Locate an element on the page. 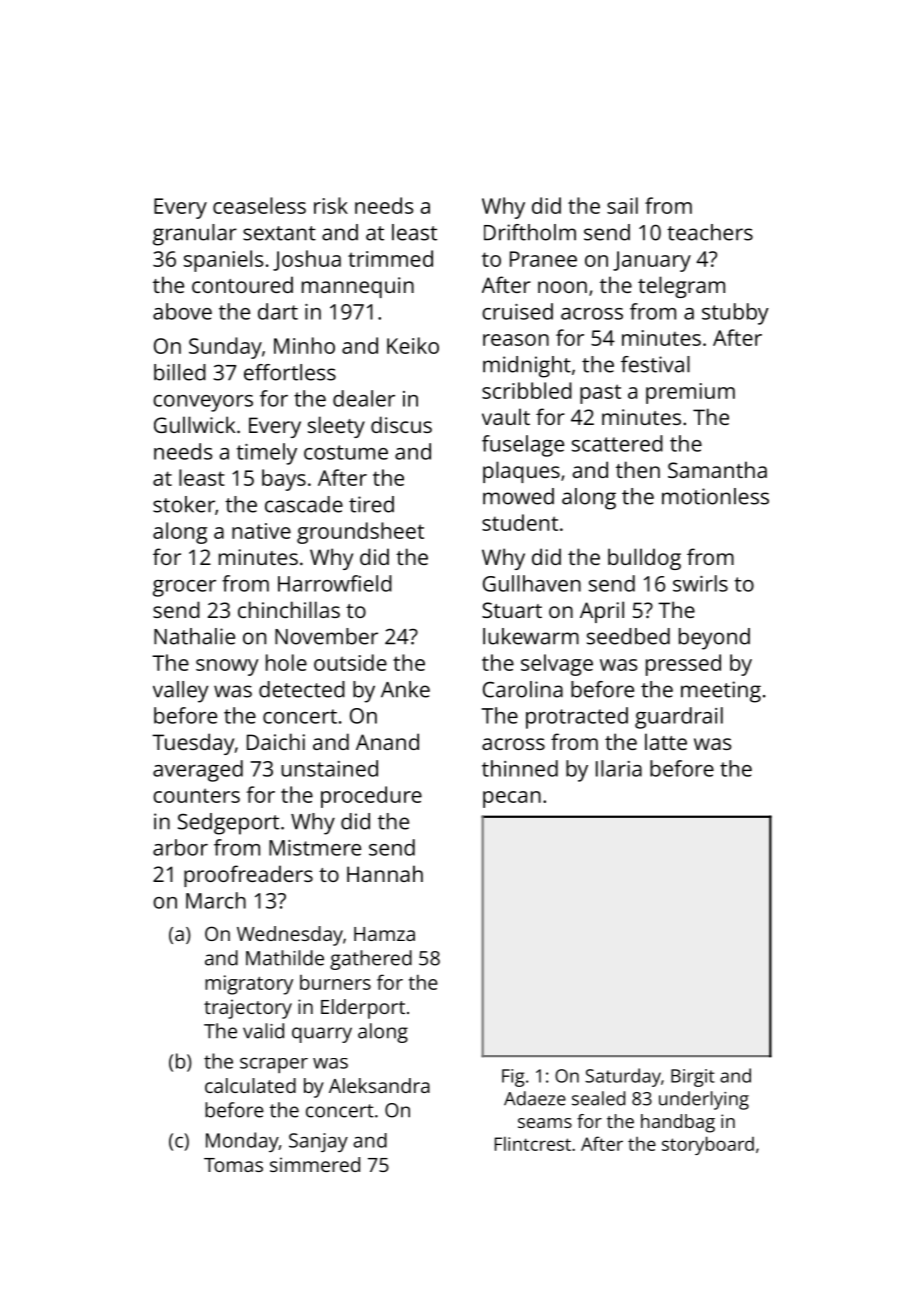 The image size is (924, 1311). sail is located at coordinates (622, 205).
